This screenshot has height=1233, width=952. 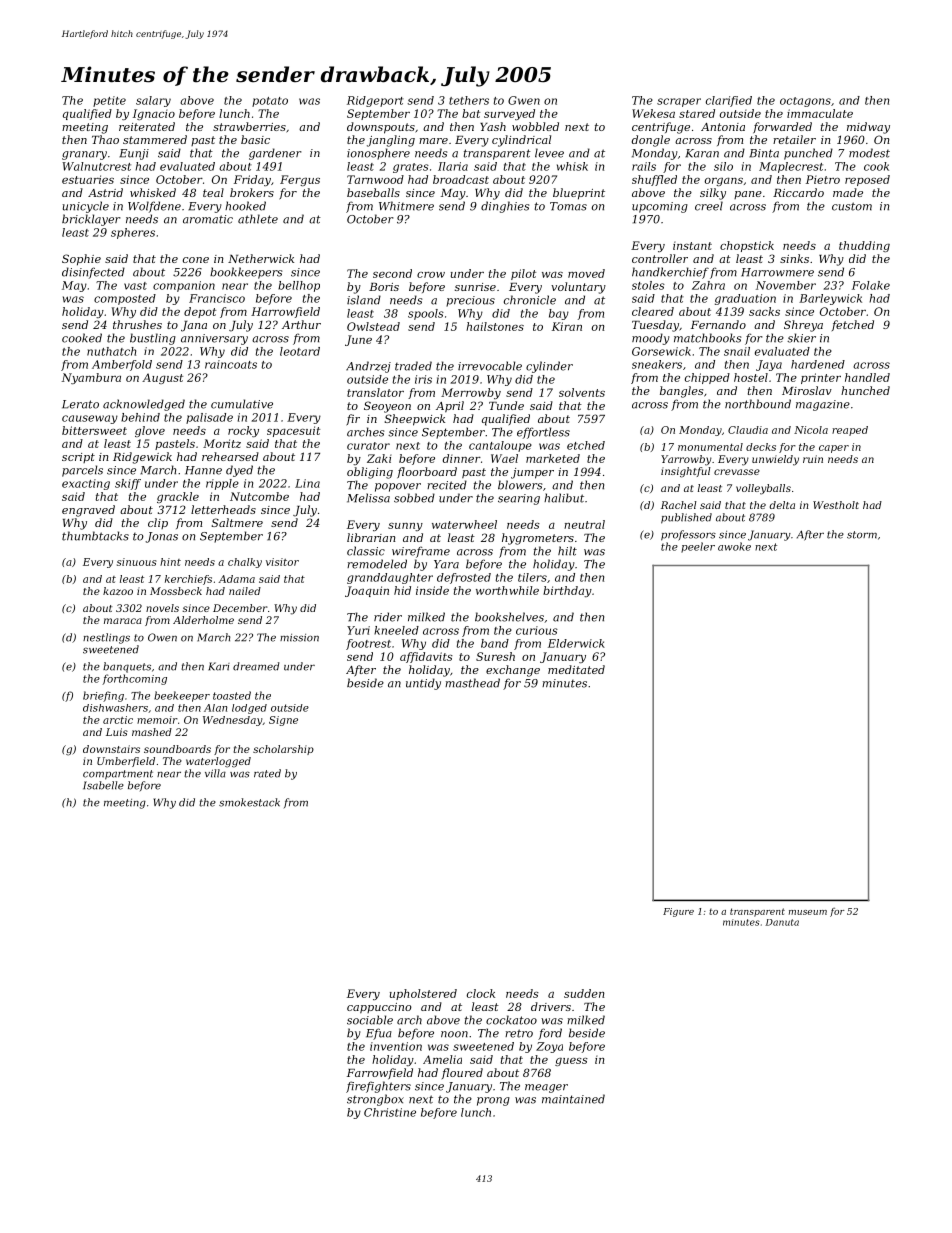 I want to click on salary, so click(x=153, y=101).
